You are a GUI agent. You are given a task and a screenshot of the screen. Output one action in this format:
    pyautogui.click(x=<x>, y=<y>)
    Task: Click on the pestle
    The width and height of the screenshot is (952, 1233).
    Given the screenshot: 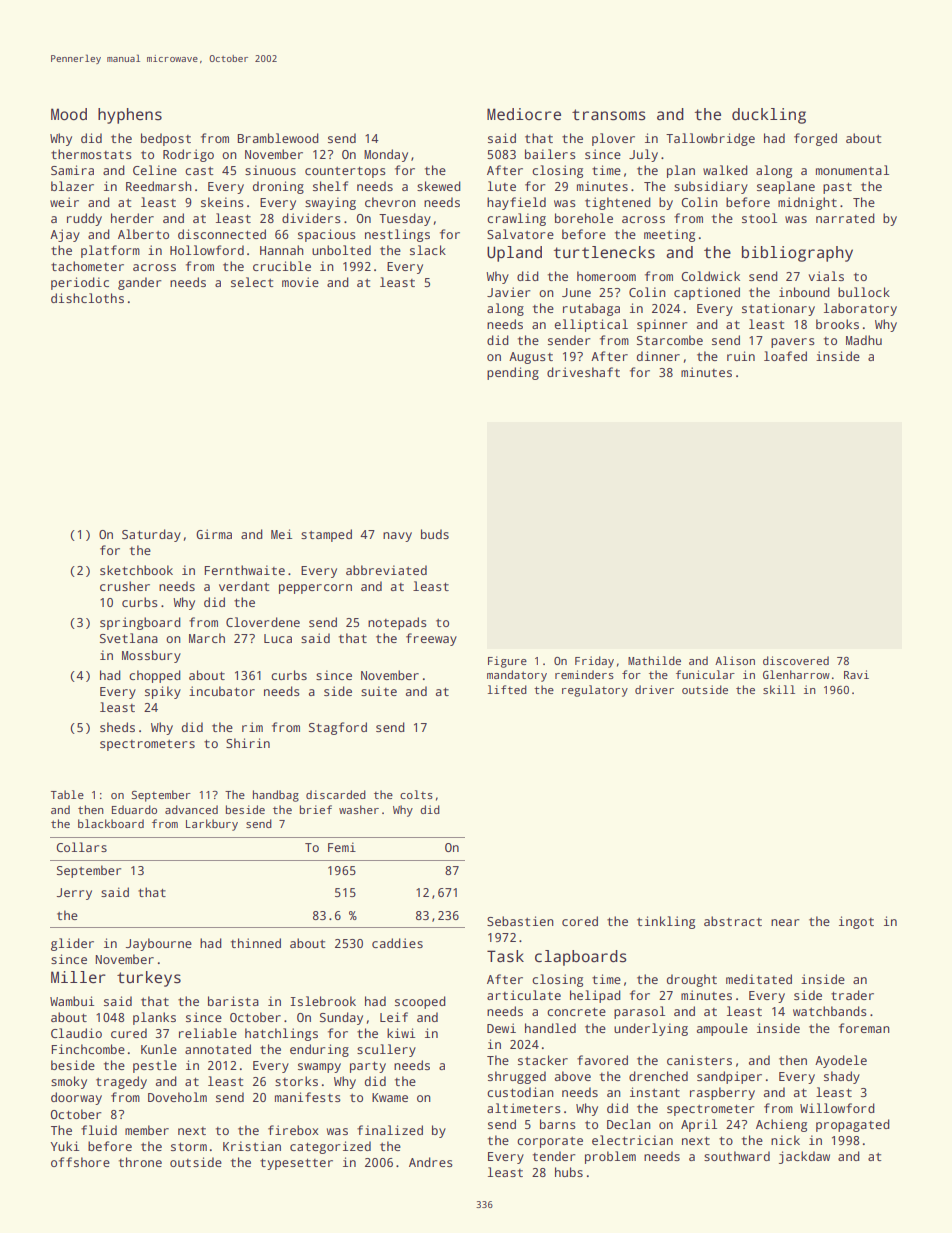 What is the action you would take?
    pyautogui.click(x=155, y=1066)
